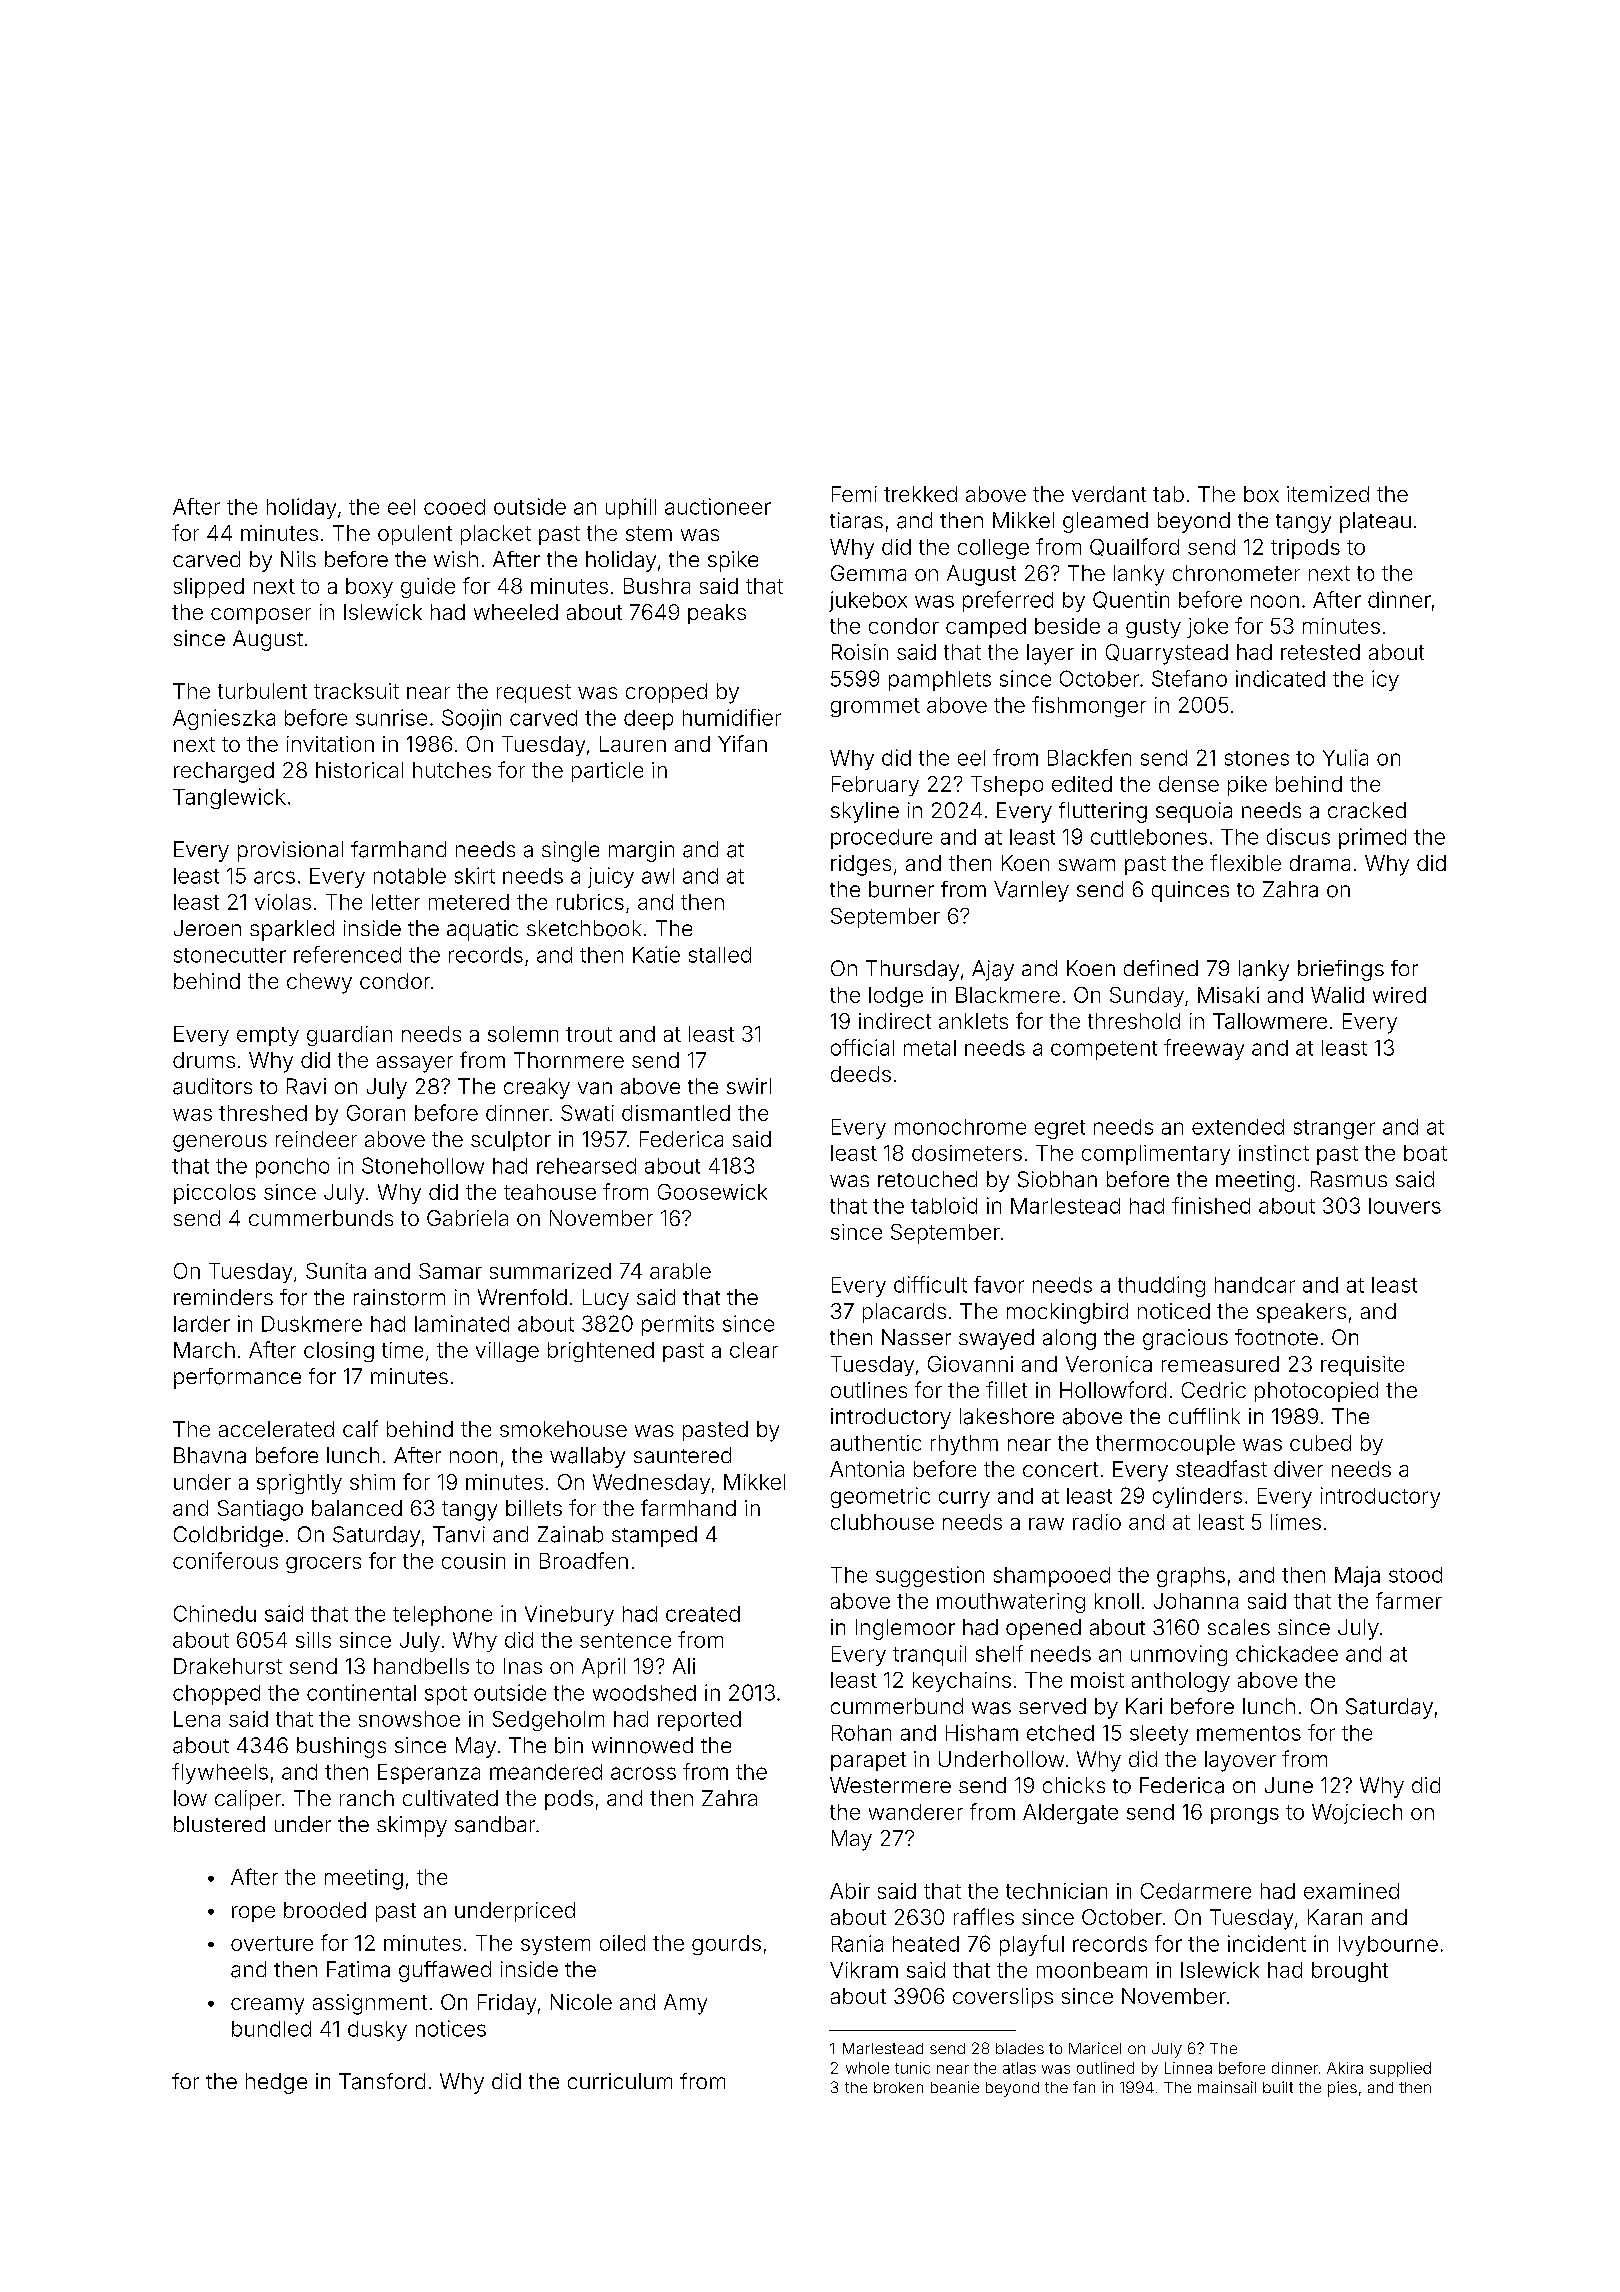  What do you see at coordinates (276, 2083) in the screenshot?
I see `hedge` at bounding box center [276, 2083].
